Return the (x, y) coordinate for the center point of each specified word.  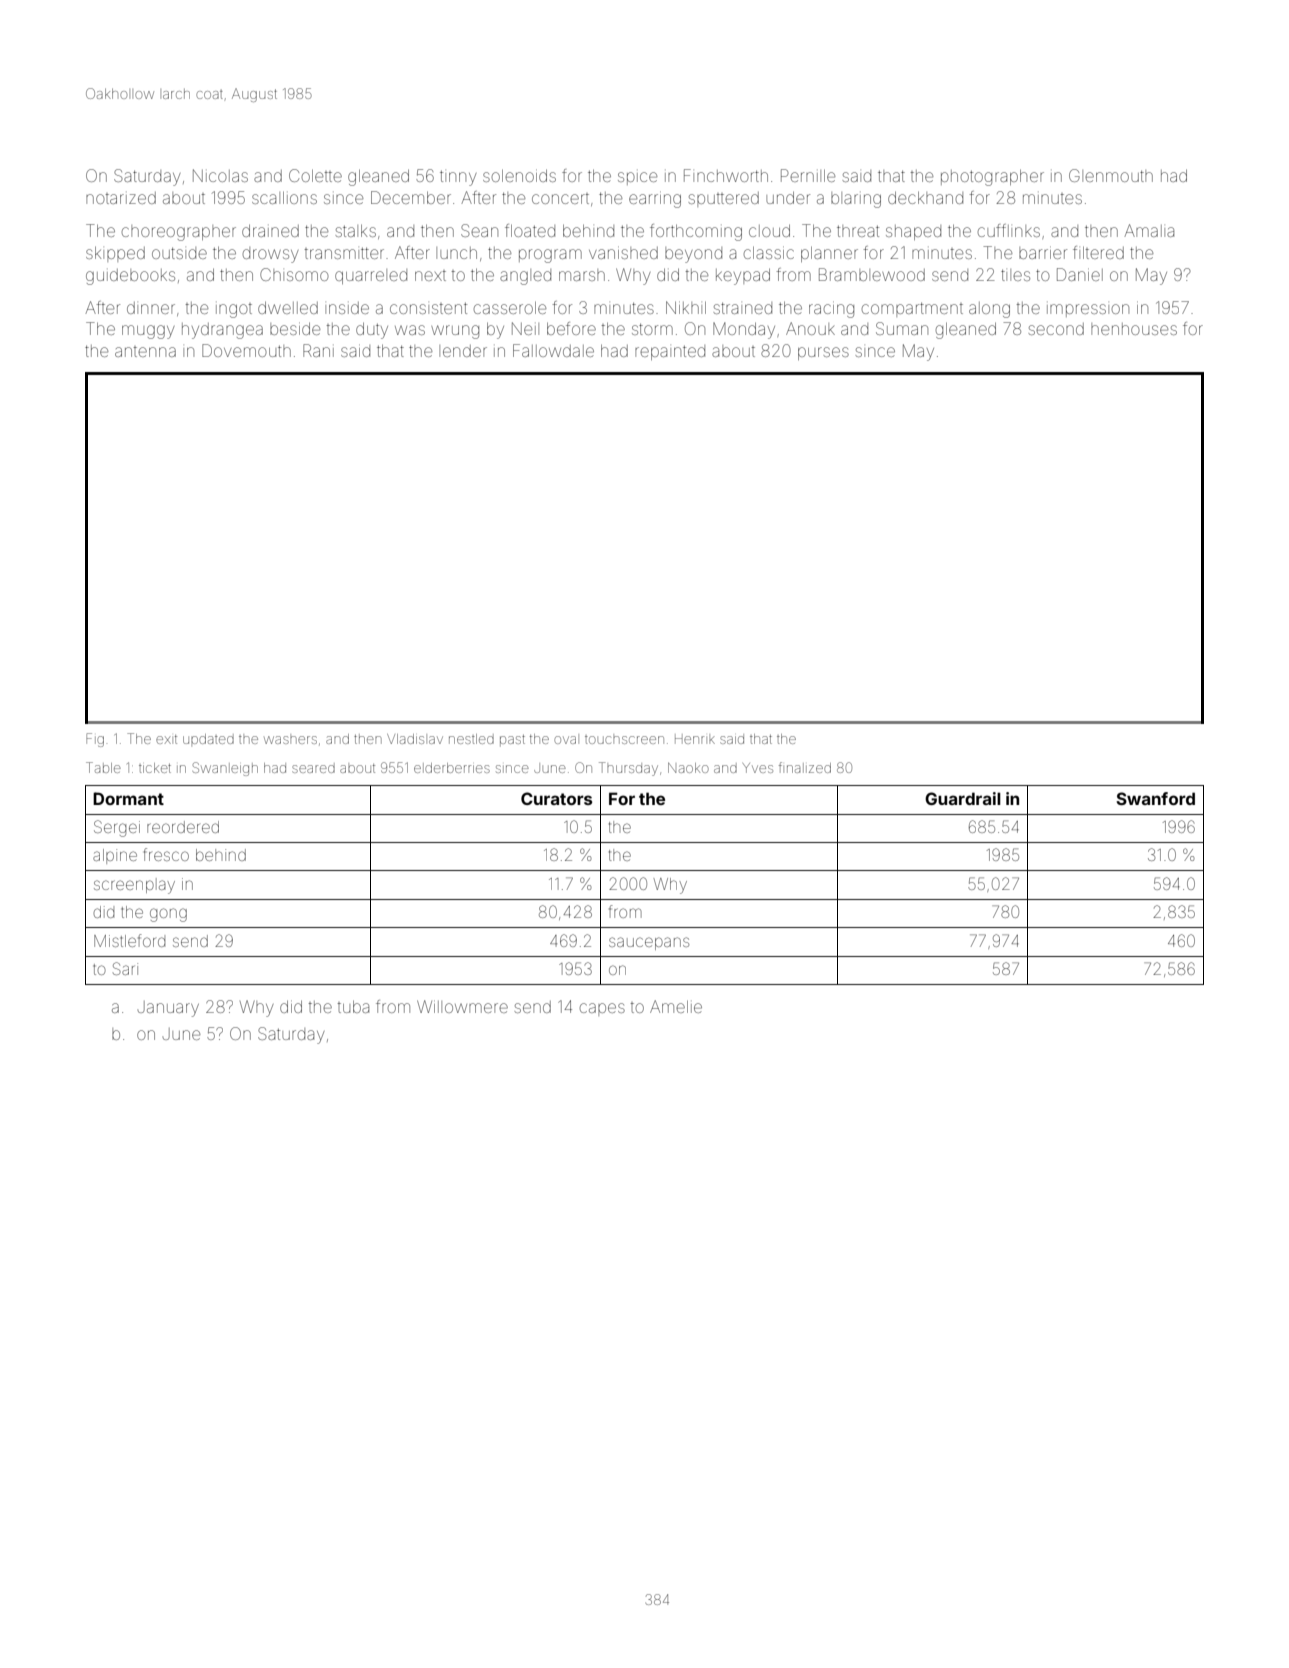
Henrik (695, 740)
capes (602, 1009)
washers (290, 740)
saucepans (649, 943)
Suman (902, 328)
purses (823, 353)
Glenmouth (1111, 175)
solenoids (519, 176)
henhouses (1134, 329)
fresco (166, 854)
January (168, 1009)
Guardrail (963, 798)
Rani (318, 350)
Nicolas (220, 175)
